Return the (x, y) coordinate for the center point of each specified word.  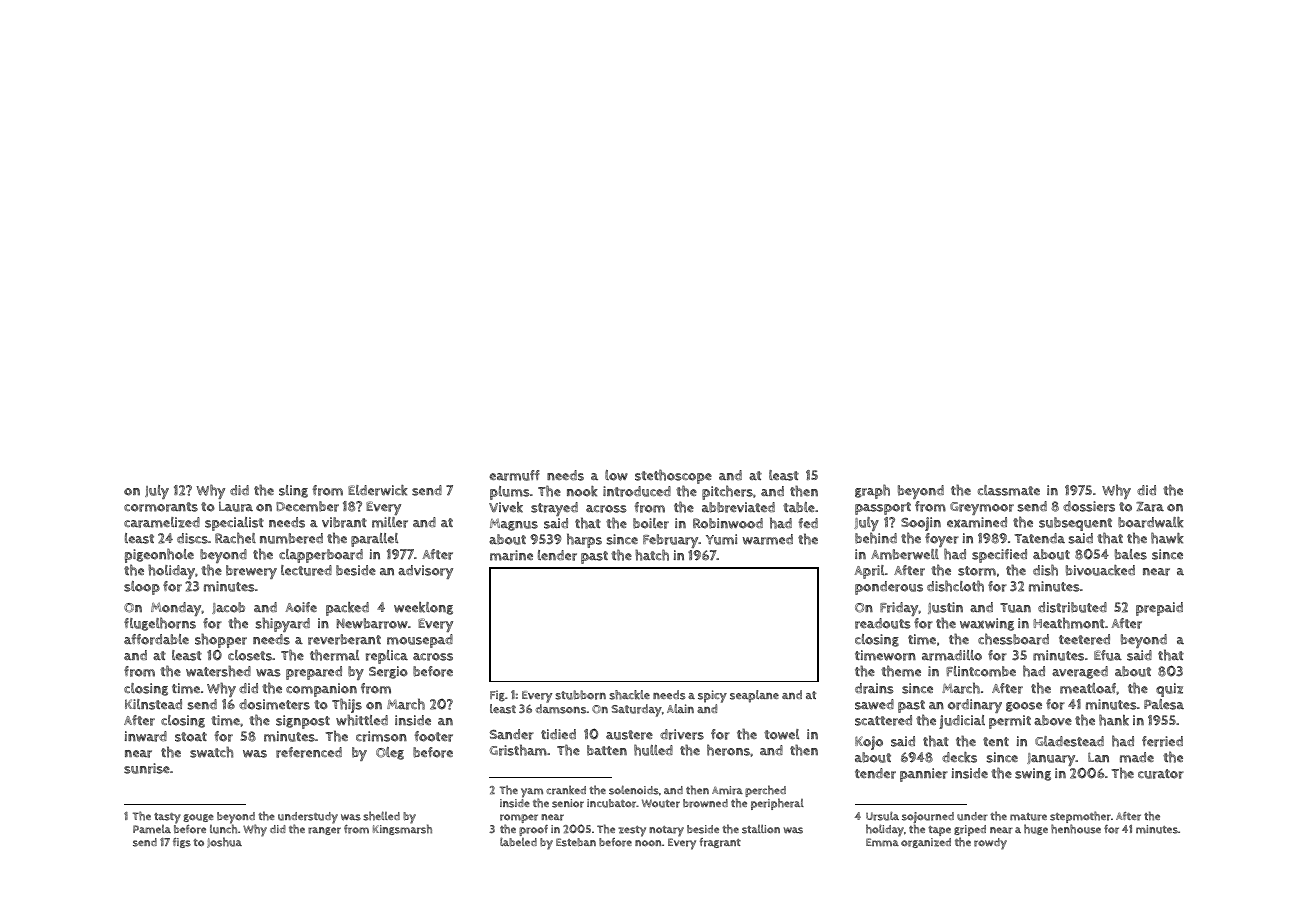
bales (1131, 554)
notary (666, 831)
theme (901, 671)
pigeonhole (159, 555)
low (616, 475)
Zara (1150, 507)
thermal (334, 655)
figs (182, 843)
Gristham (518, 750)
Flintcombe (981, 671)
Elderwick (378, 490)
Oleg (390, 753)
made (1137, 757)
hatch (652, 555)
